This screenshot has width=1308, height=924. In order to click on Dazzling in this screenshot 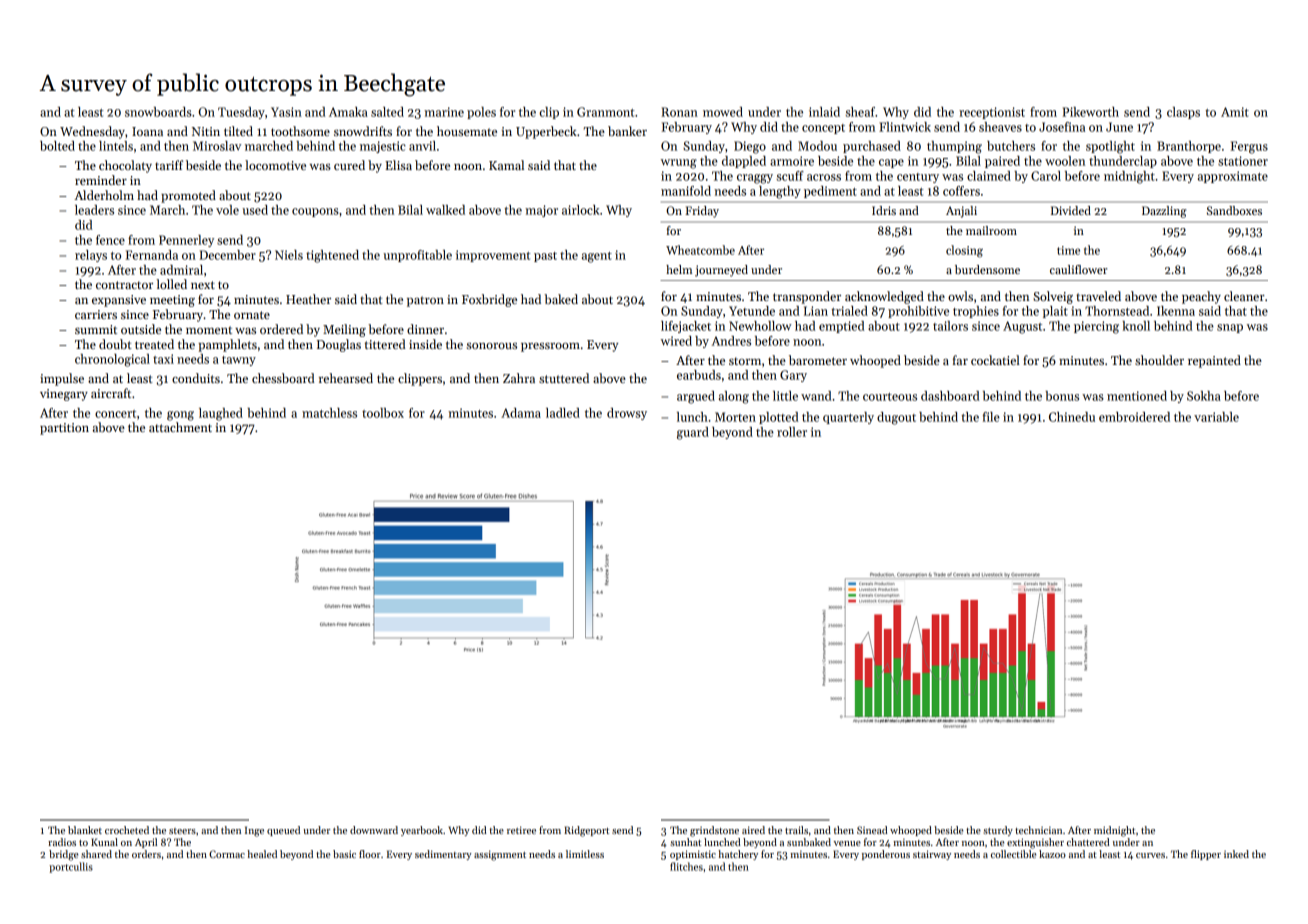, I will do `click(1164, 212)`.
